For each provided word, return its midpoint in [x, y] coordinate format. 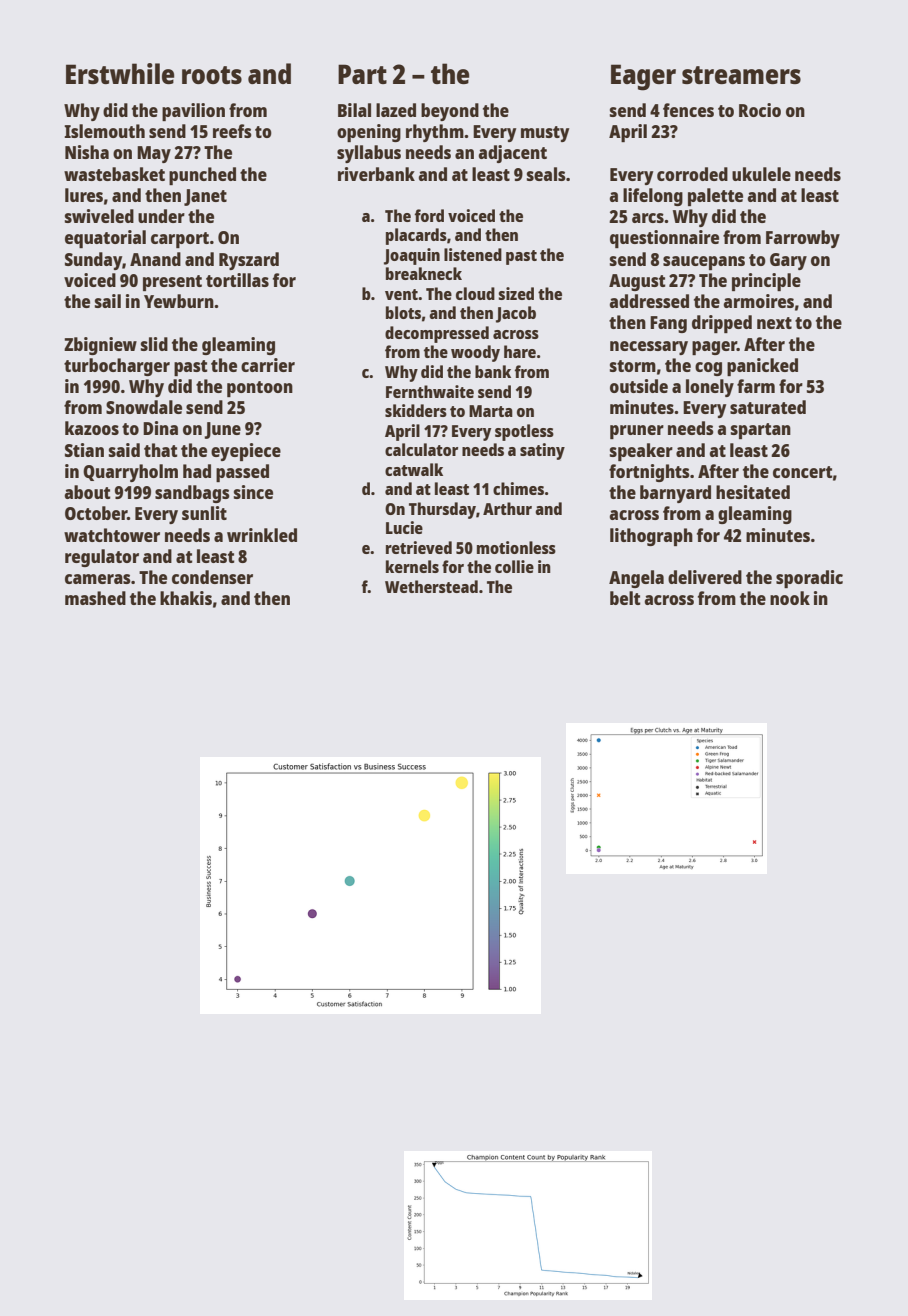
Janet [205, 197]
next [774, 323]
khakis [186, 598]
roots [212, 75]
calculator [421, 449]
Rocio [760, 110]
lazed [396, 110]
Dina [160, 428]
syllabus [369, 154]
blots [403, 312]
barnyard [675, 494]
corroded [692, 174]
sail [108, 301]
